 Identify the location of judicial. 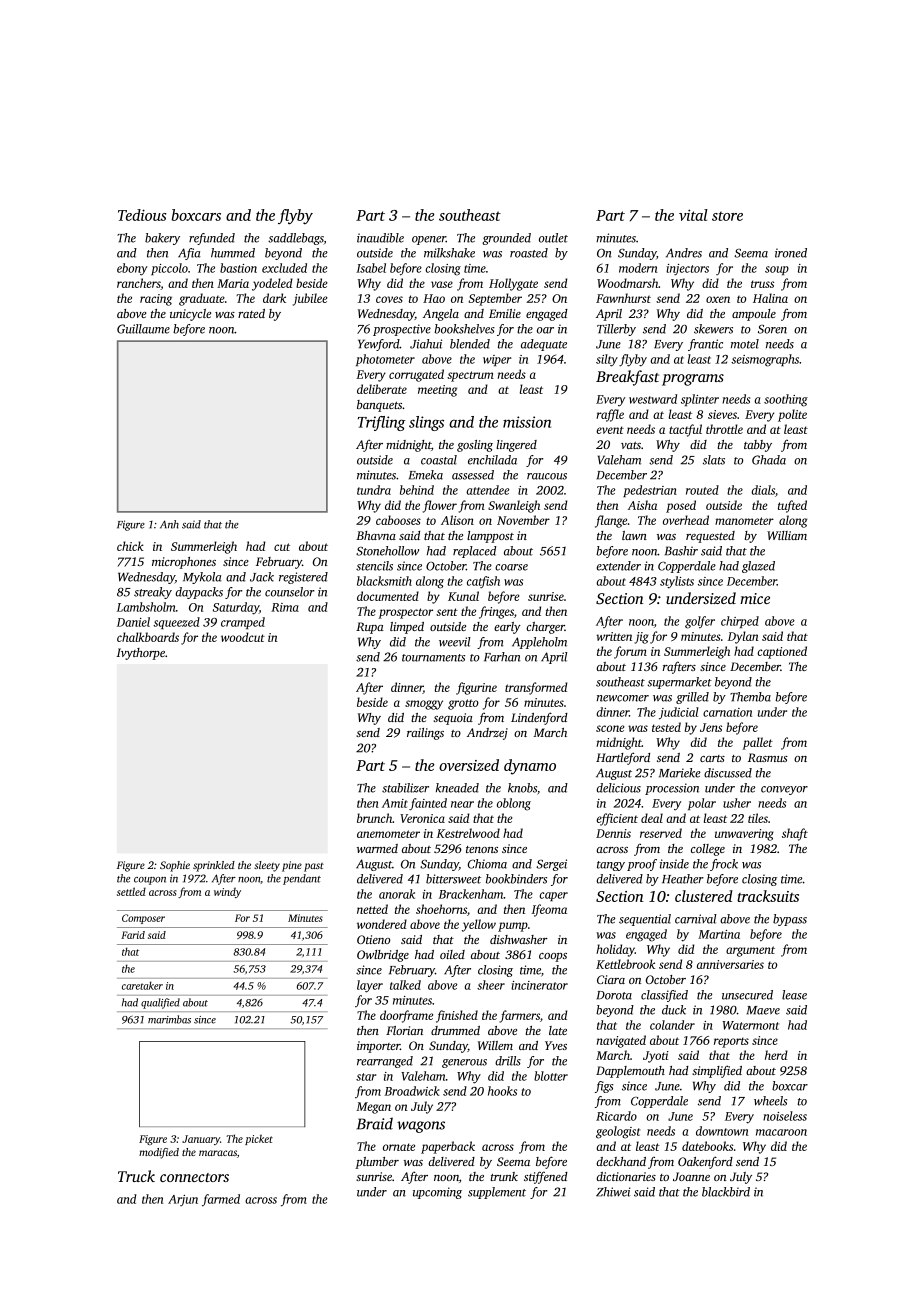
(679, 713).
